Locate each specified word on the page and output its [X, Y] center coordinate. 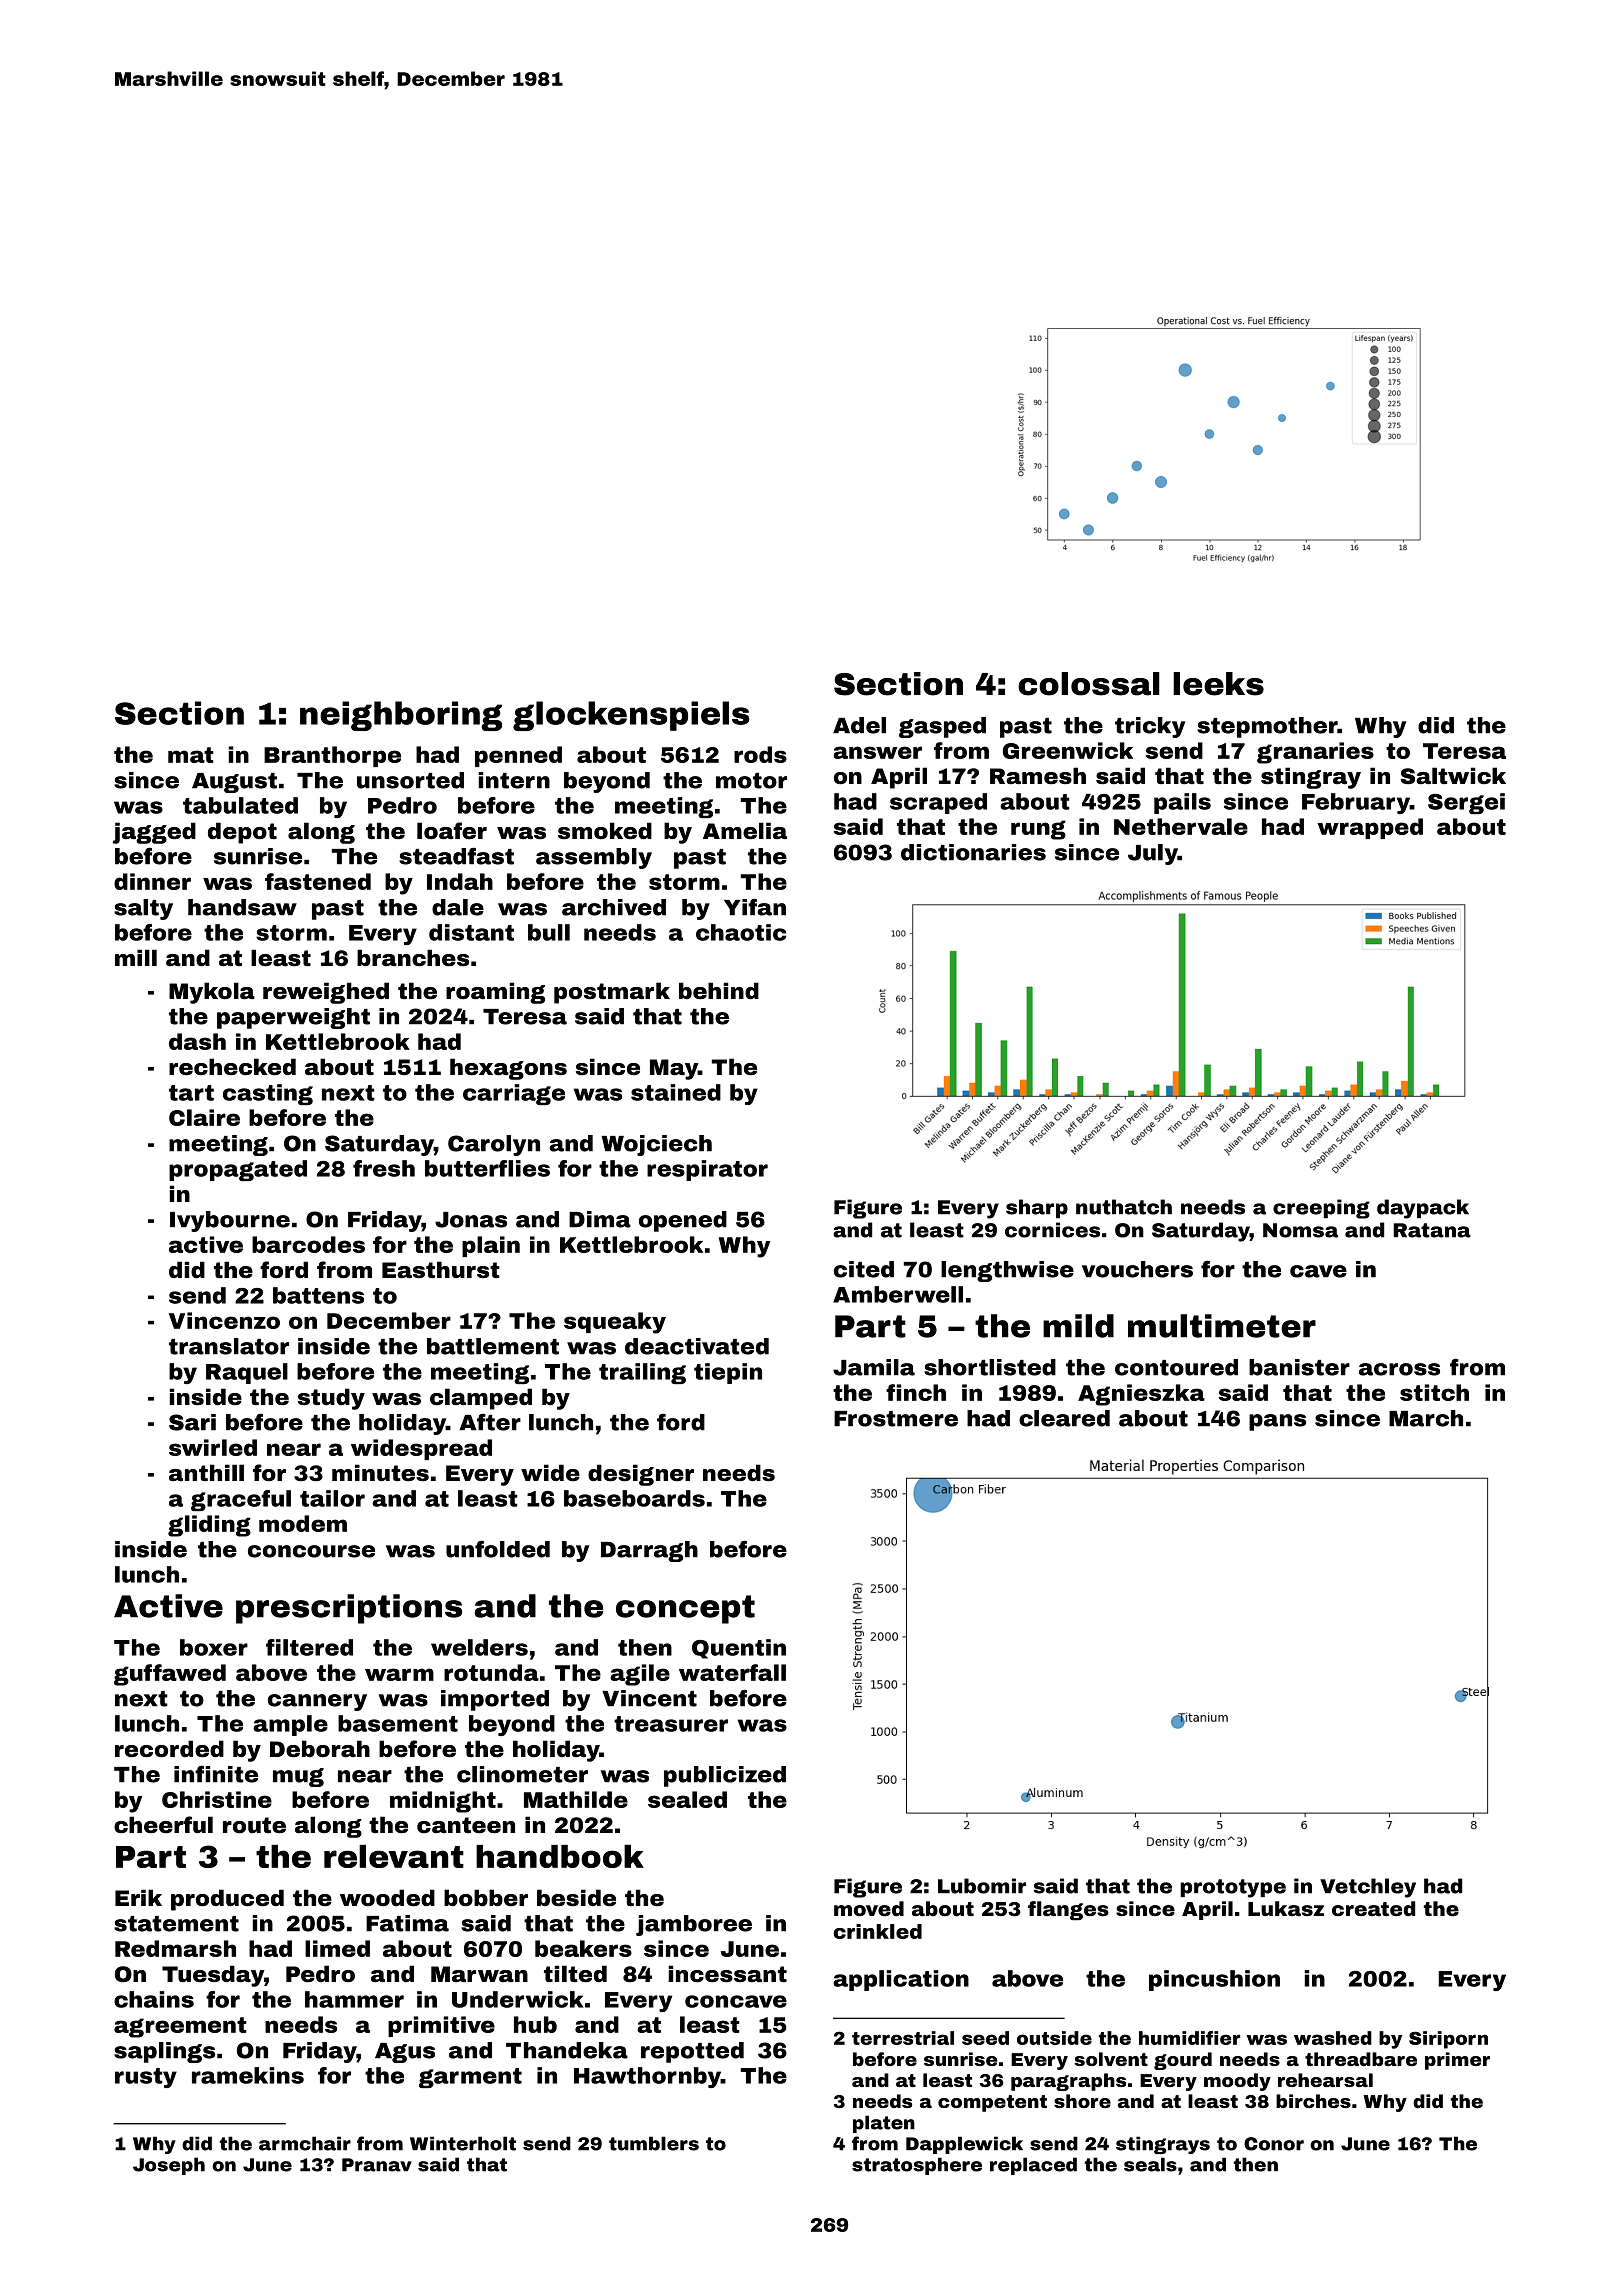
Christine [217, 1799]
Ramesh [1038, 776]
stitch [1434, 1392]
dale [458, 907]
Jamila [874, 1367]
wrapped [1370, 828]
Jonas [471, 1220]
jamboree [694, 1925]
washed [1333, 2038]
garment [470, 2078]
